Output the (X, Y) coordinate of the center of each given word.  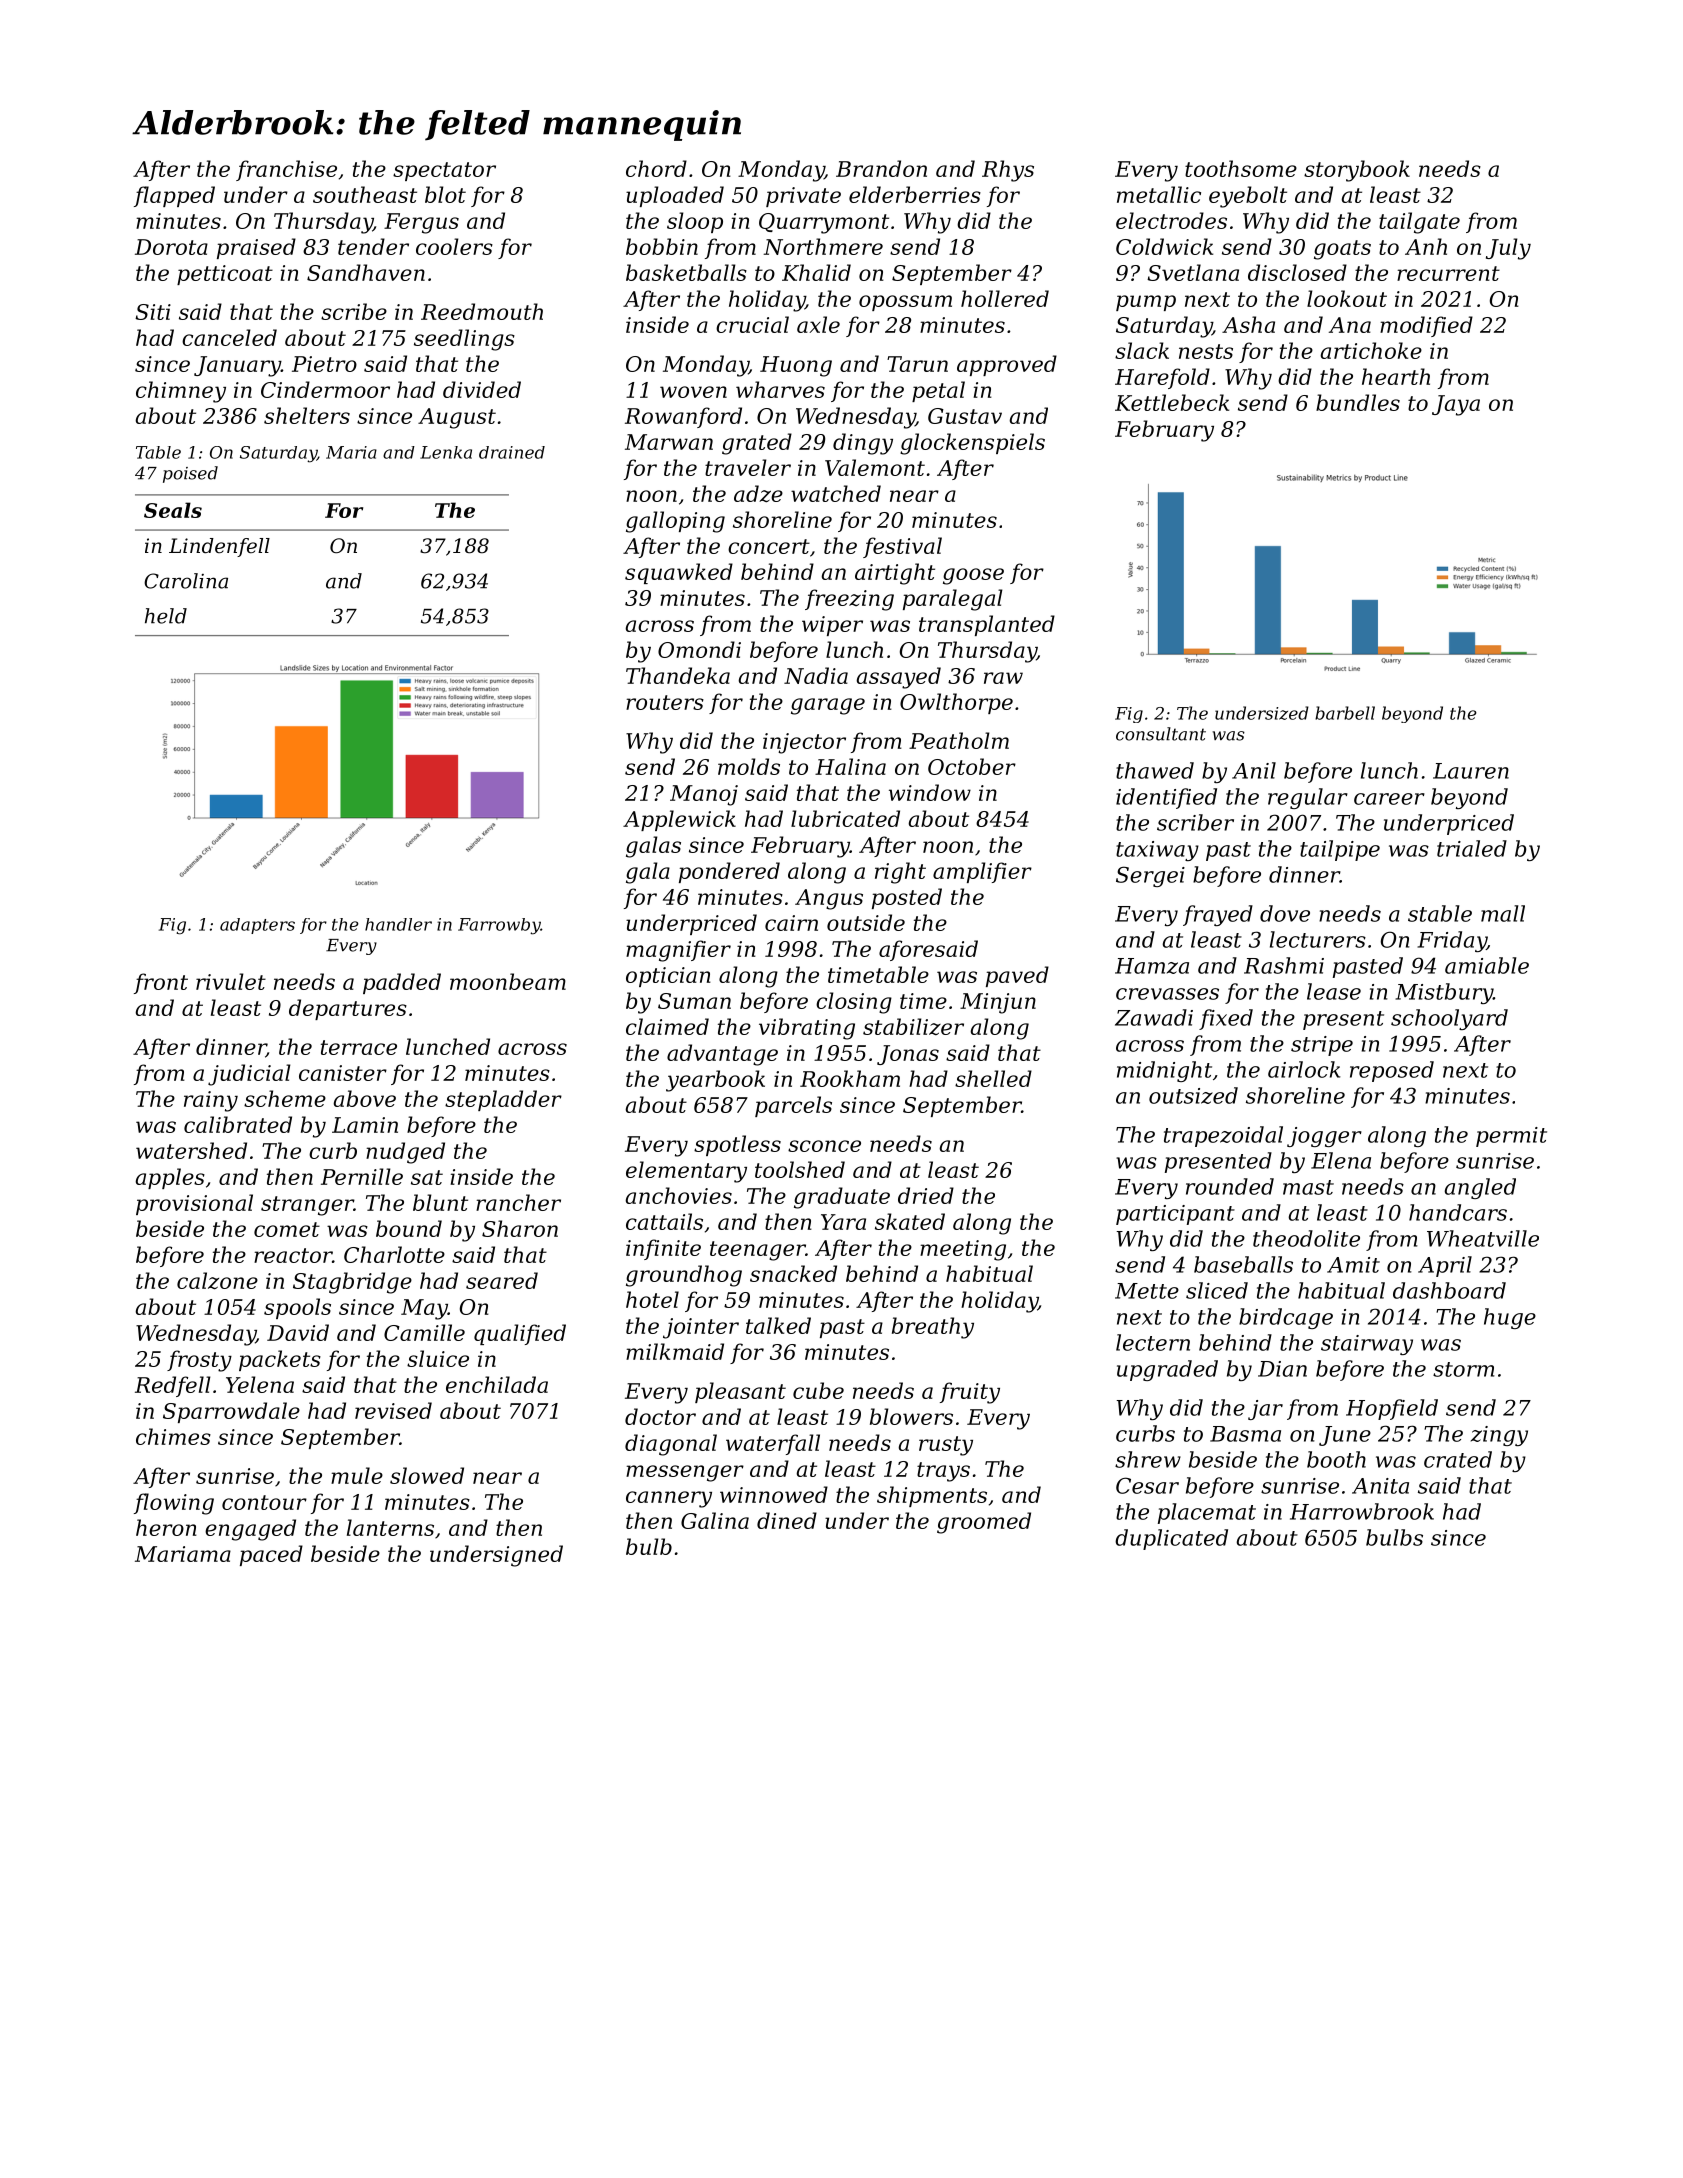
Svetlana (1193, 272)
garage (828, 706)
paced (271, 1555)
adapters (257, 926)
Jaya (1456, 405)
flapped (174, 196)
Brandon (881, 168)
